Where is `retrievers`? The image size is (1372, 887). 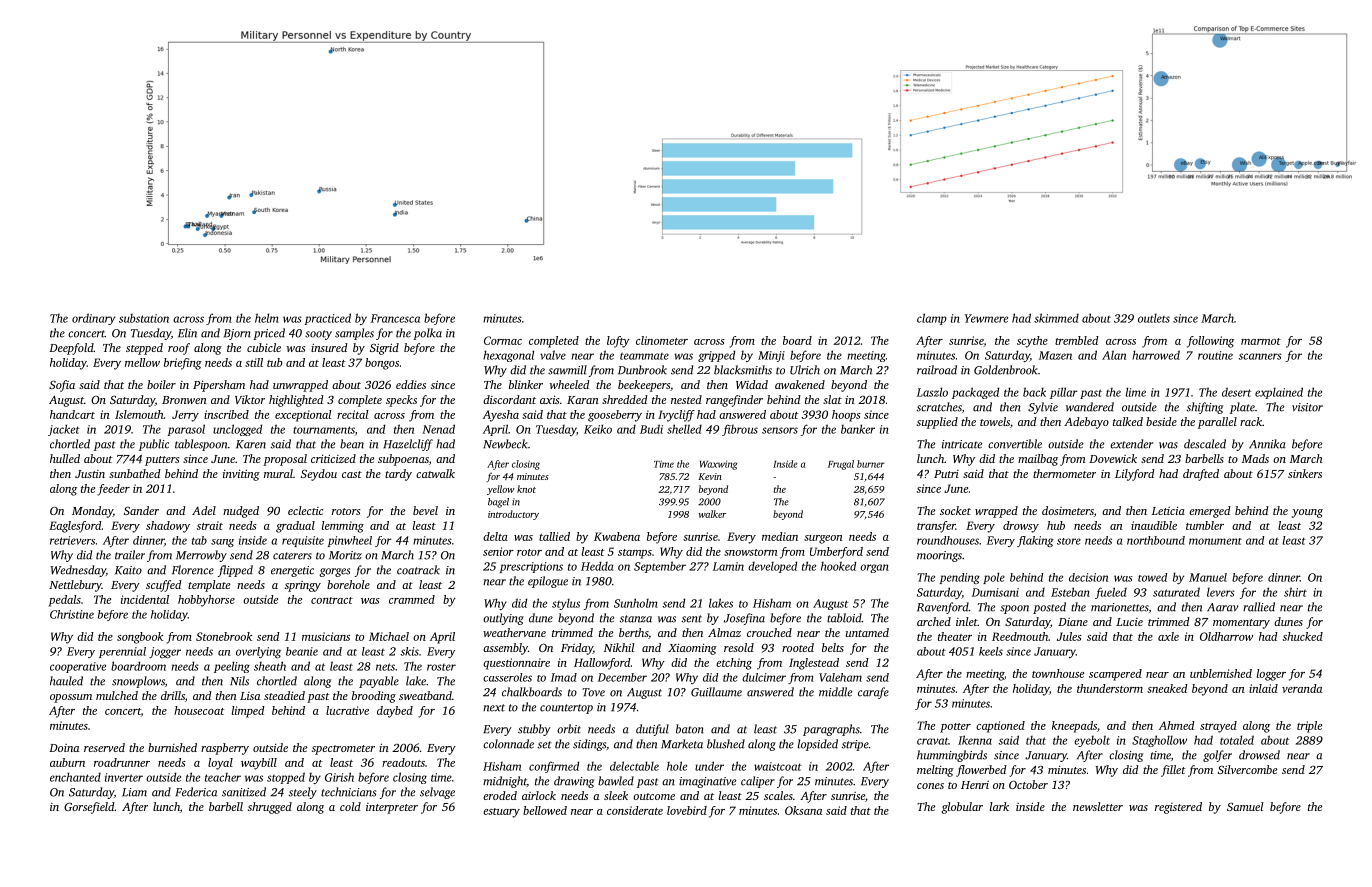
retrievers is located at coordinates (72, 540).
